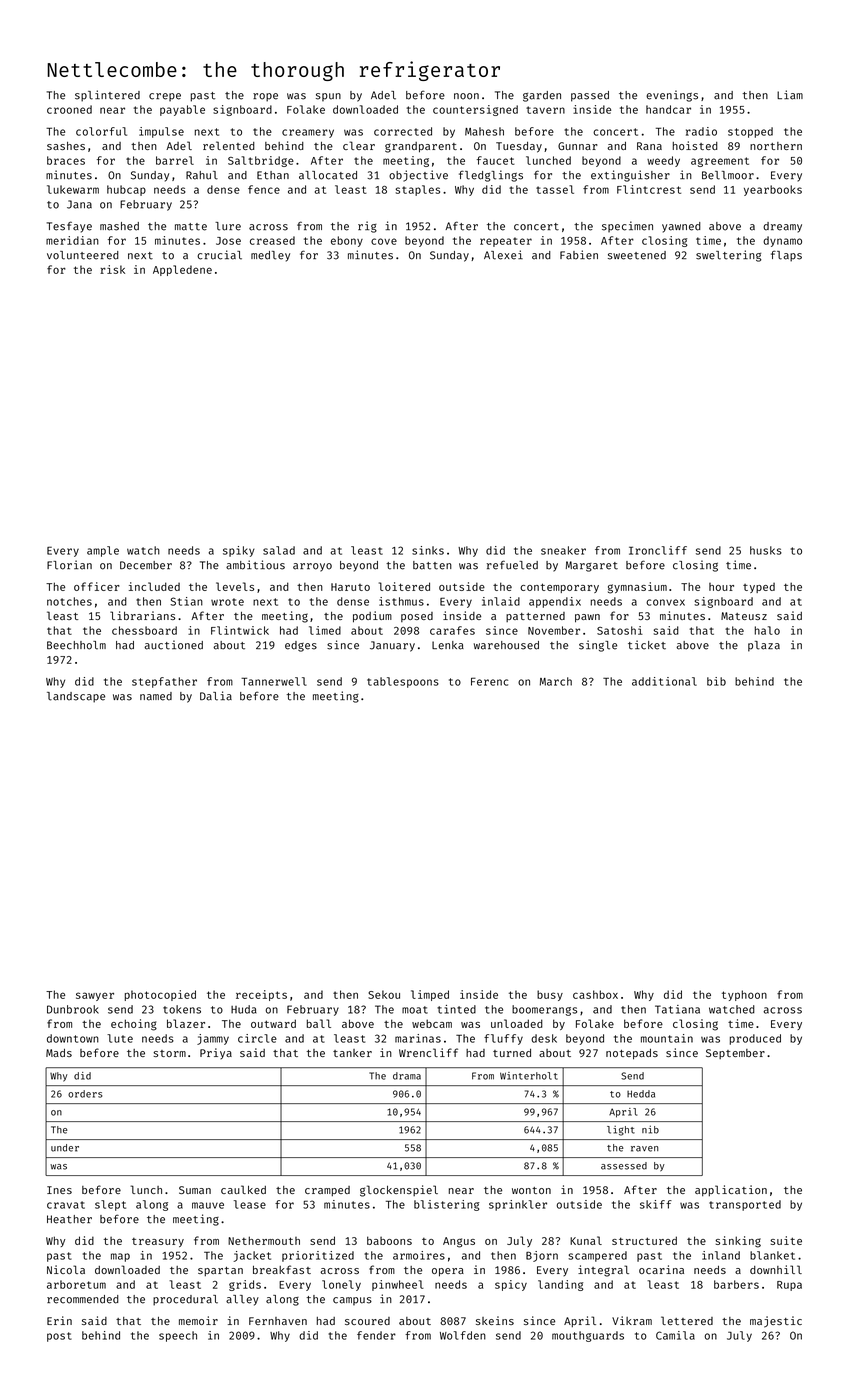  What do you see at coordinates (744, 995) in the image?
I see `typhoon` at bounding box center [744, 995].
